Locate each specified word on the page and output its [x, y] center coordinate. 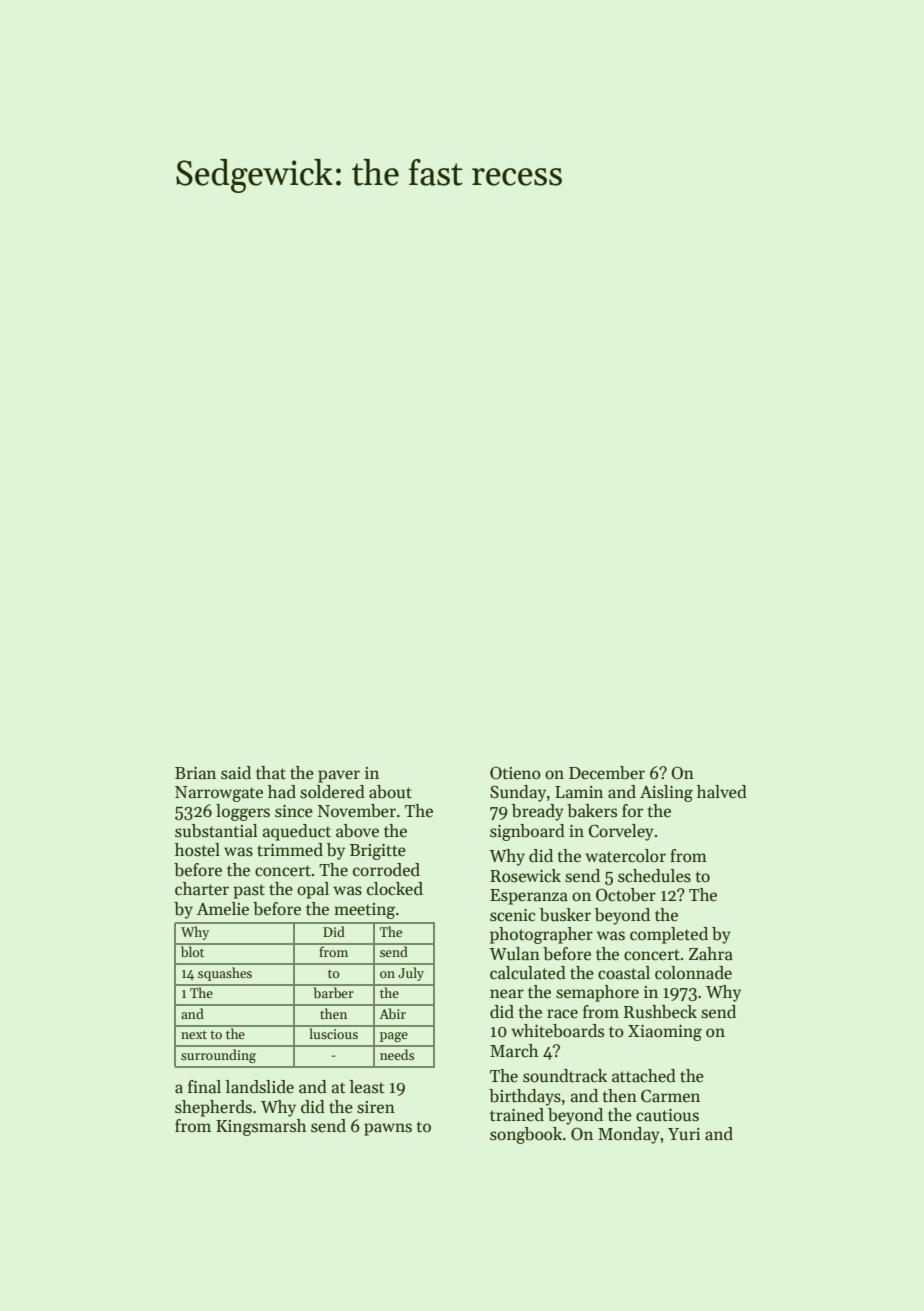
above [357, 831]
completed [669, 935]
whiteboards [557, 1031]
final [204, 1087]
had [282, 792]
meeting [364, 911]
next [194, 1034]
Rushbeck [660, 1012]
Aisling [666, 793]
